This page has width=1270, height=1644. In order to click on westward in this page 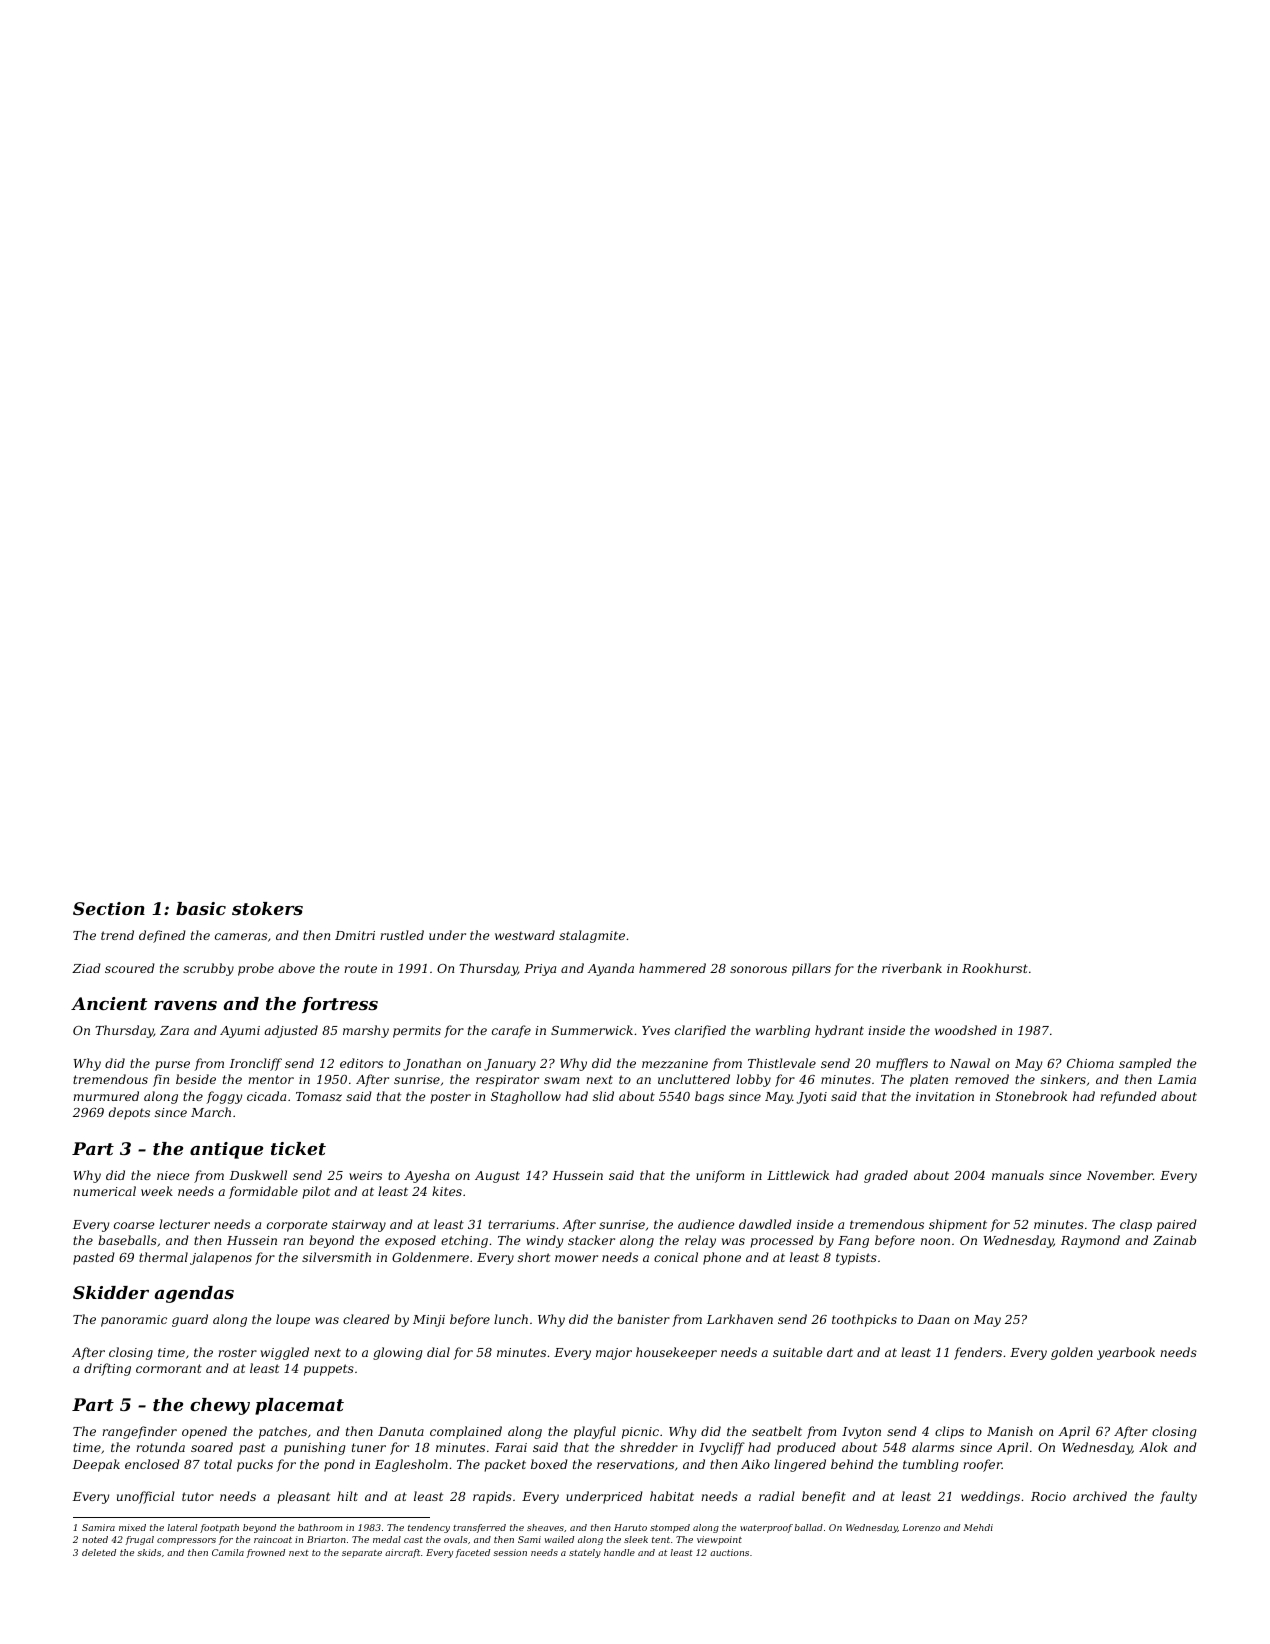, I will do `click(525, 935)`.
